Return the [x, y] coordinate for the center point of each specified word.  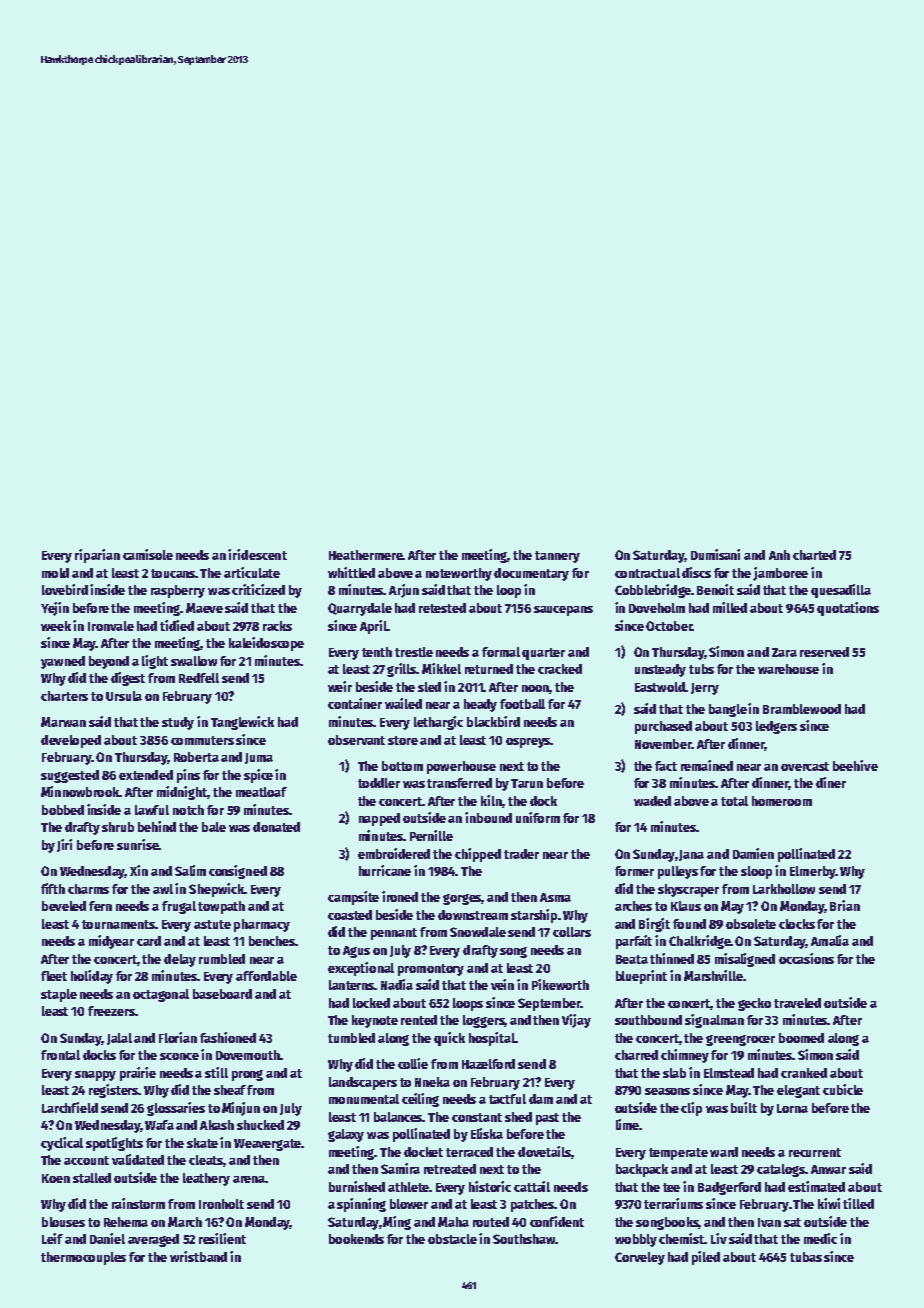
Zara [784, 652]
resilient [222, 1238]
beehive [855, 765]
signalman [714, 1021]
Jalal [119, 1039]
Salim [190, 870]
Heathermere [365, 555]
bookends [356, 1239]
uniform [538, 817]
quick [449, 1039]
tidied [177, 625]
